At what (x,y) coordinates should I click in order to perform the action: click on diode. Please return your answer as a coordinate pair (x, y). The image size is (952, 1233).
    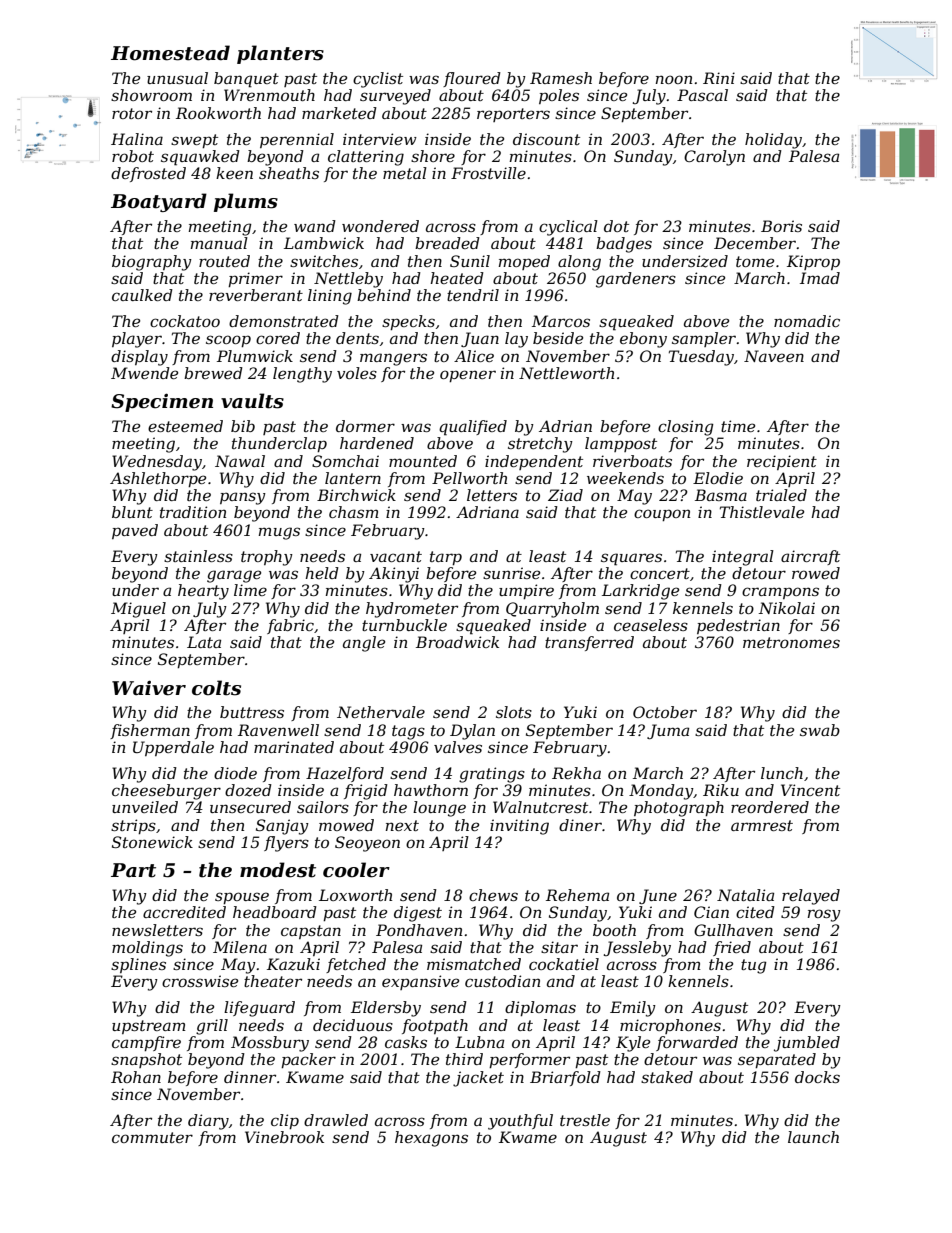
    Looking at the image, I should click on (235, 773).
